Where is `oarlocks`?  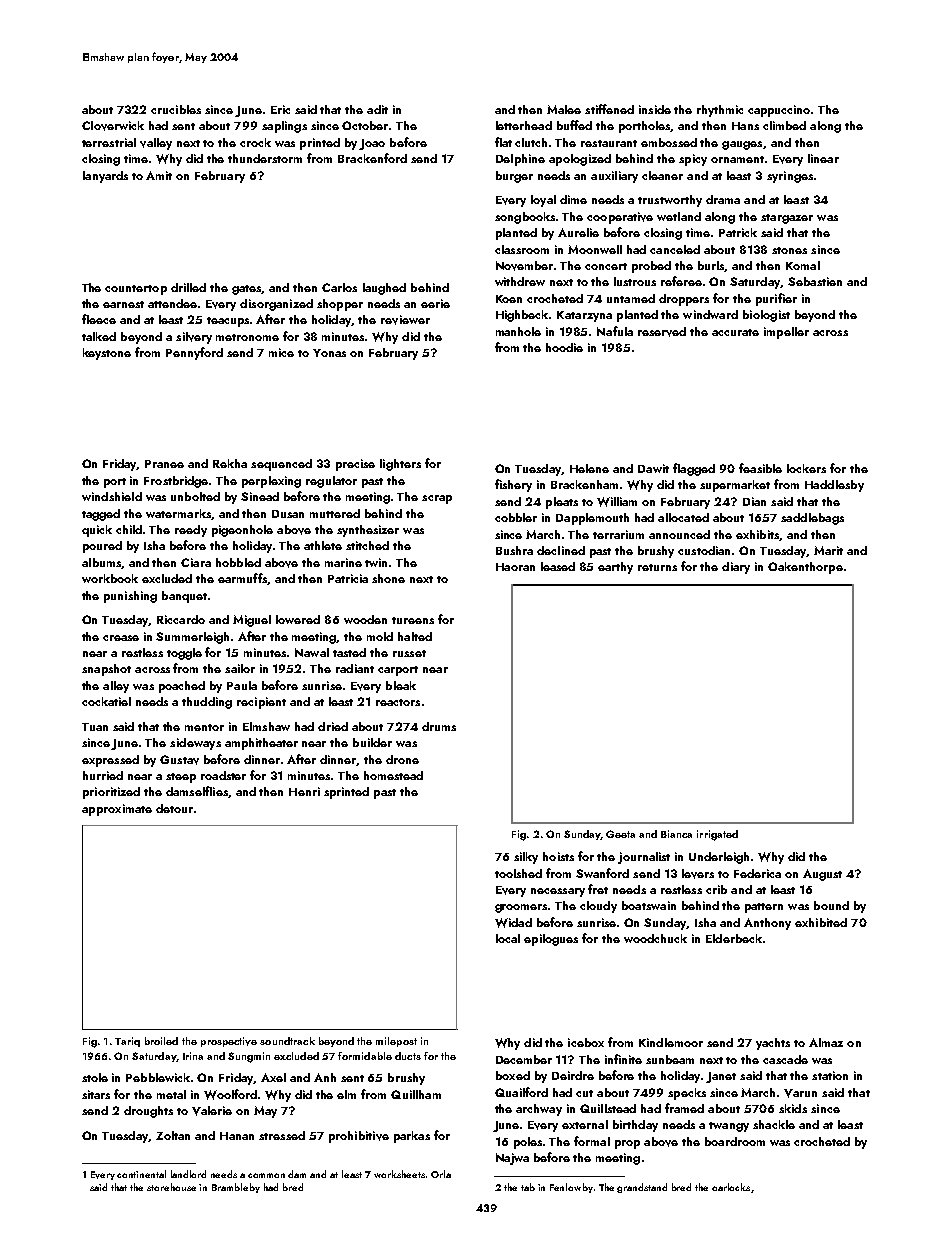 oarlocks is located at coordinates (731, 1187).
